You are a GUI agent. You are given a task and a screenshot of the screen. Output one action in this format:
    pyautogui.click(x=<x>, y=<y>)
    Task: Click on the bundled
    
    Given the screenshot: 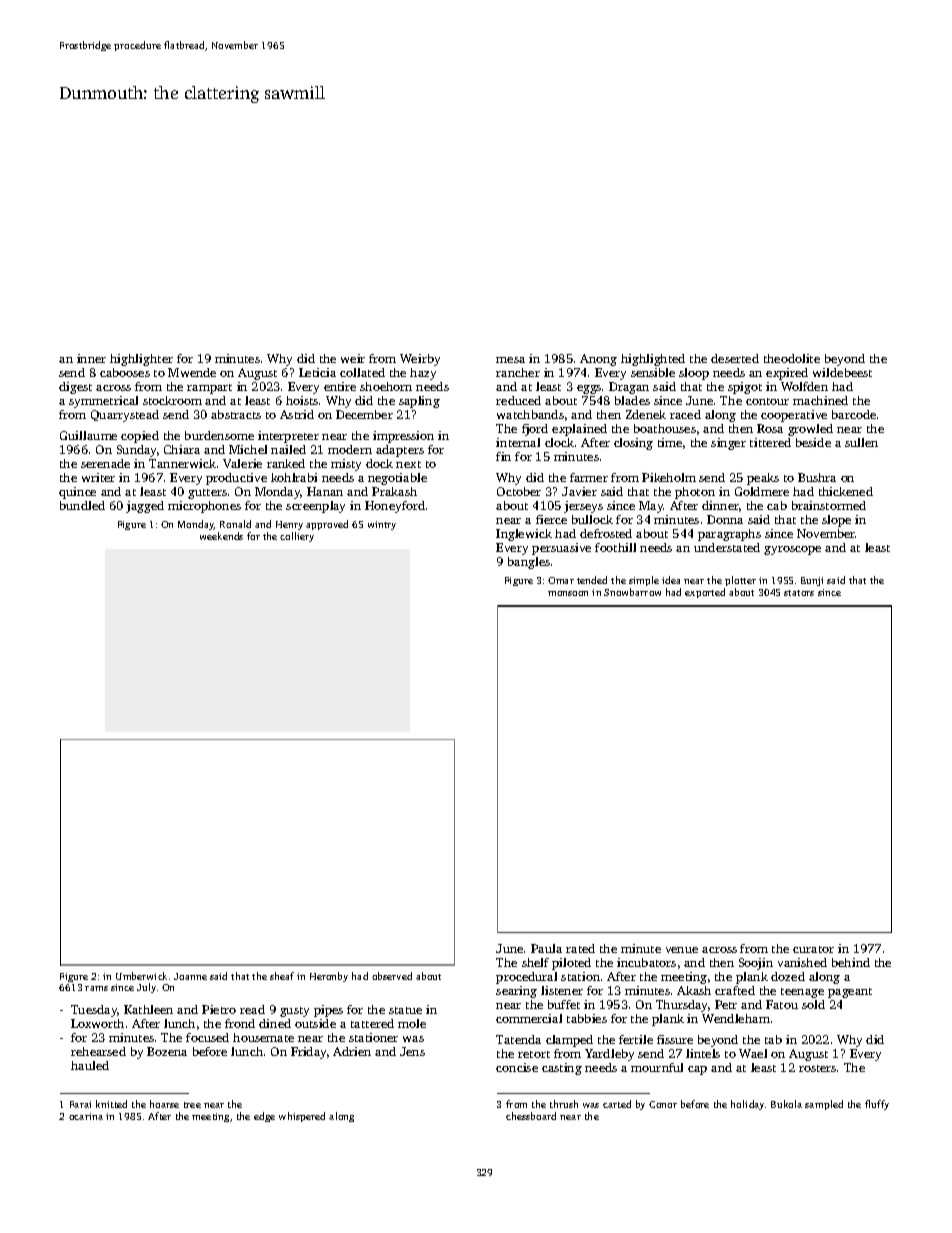 What is the action you would take?
    pyautogui.click(x=82, y=505)
